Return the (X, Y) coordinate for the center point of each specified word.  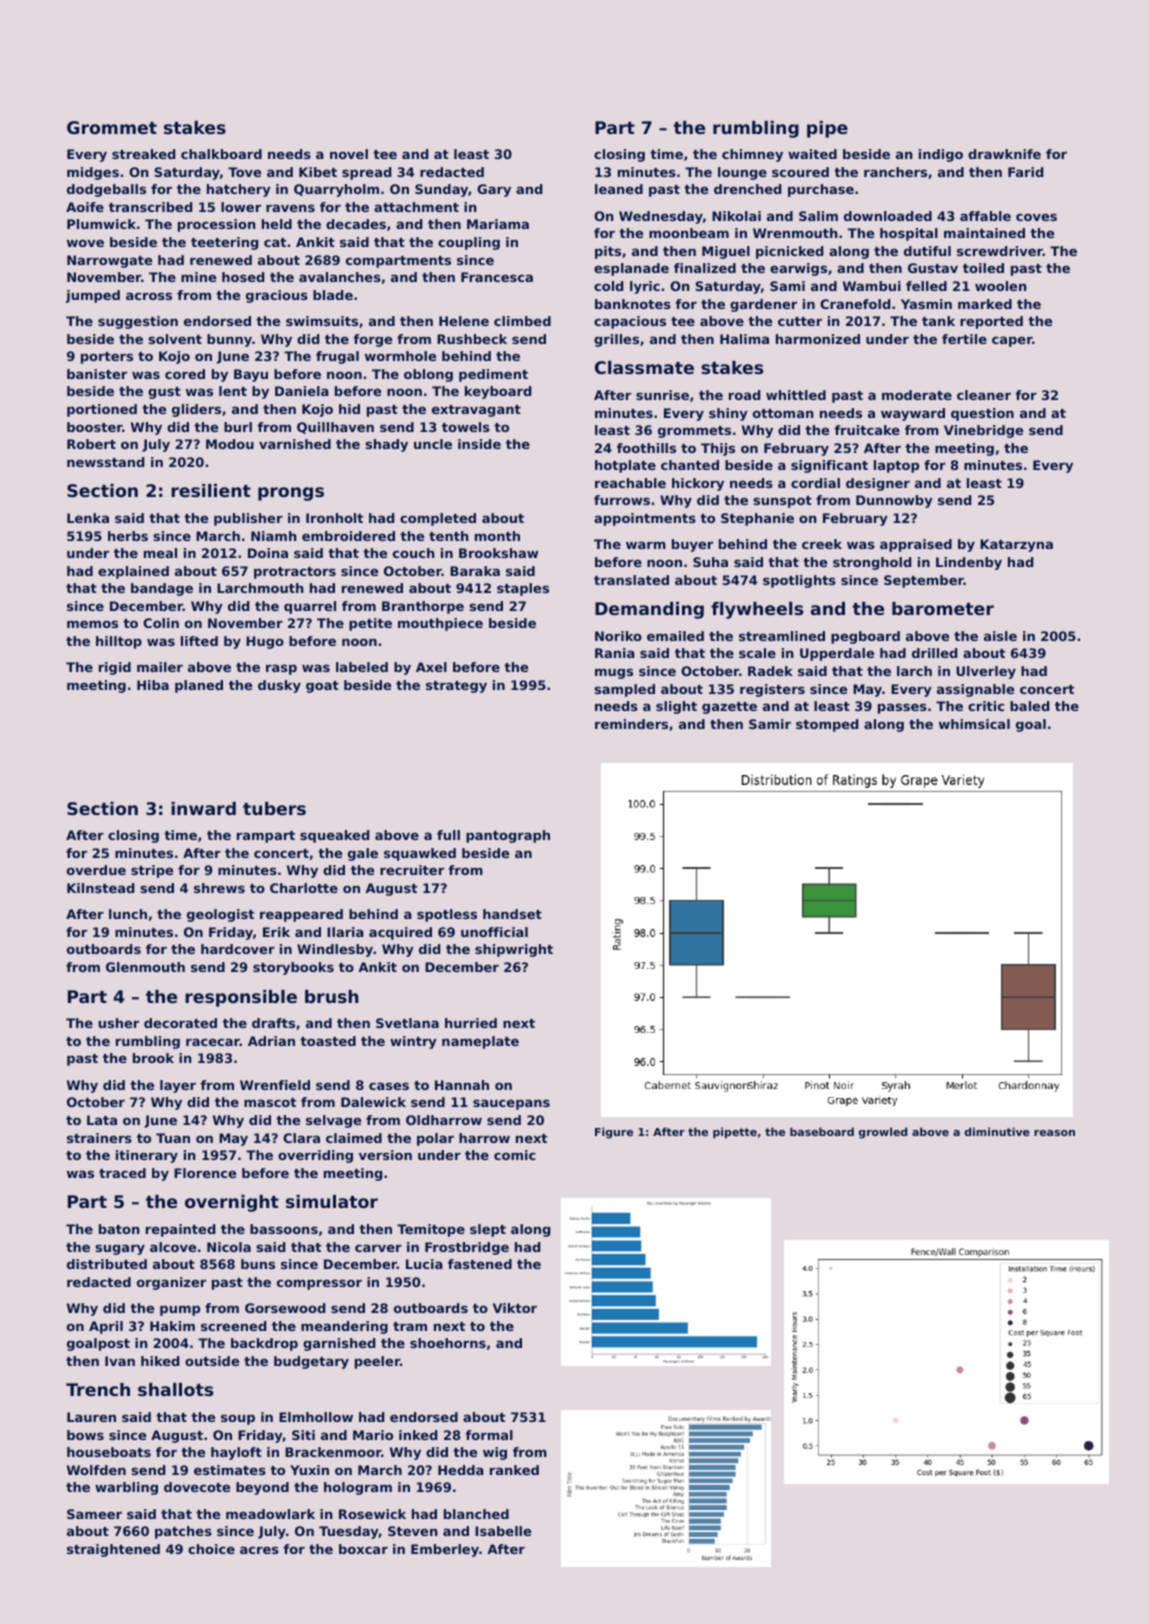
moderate (917, 395)
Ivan (120, 1361)
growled (883, 1133)
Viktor (515, 1308)
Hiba (153, 685)
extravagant (476, 411)
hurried (471, 1023)
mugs (614, 673)
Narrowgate (109, 261)
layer (178, 1086)
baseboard (822, 1131)
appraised (916, 545)
